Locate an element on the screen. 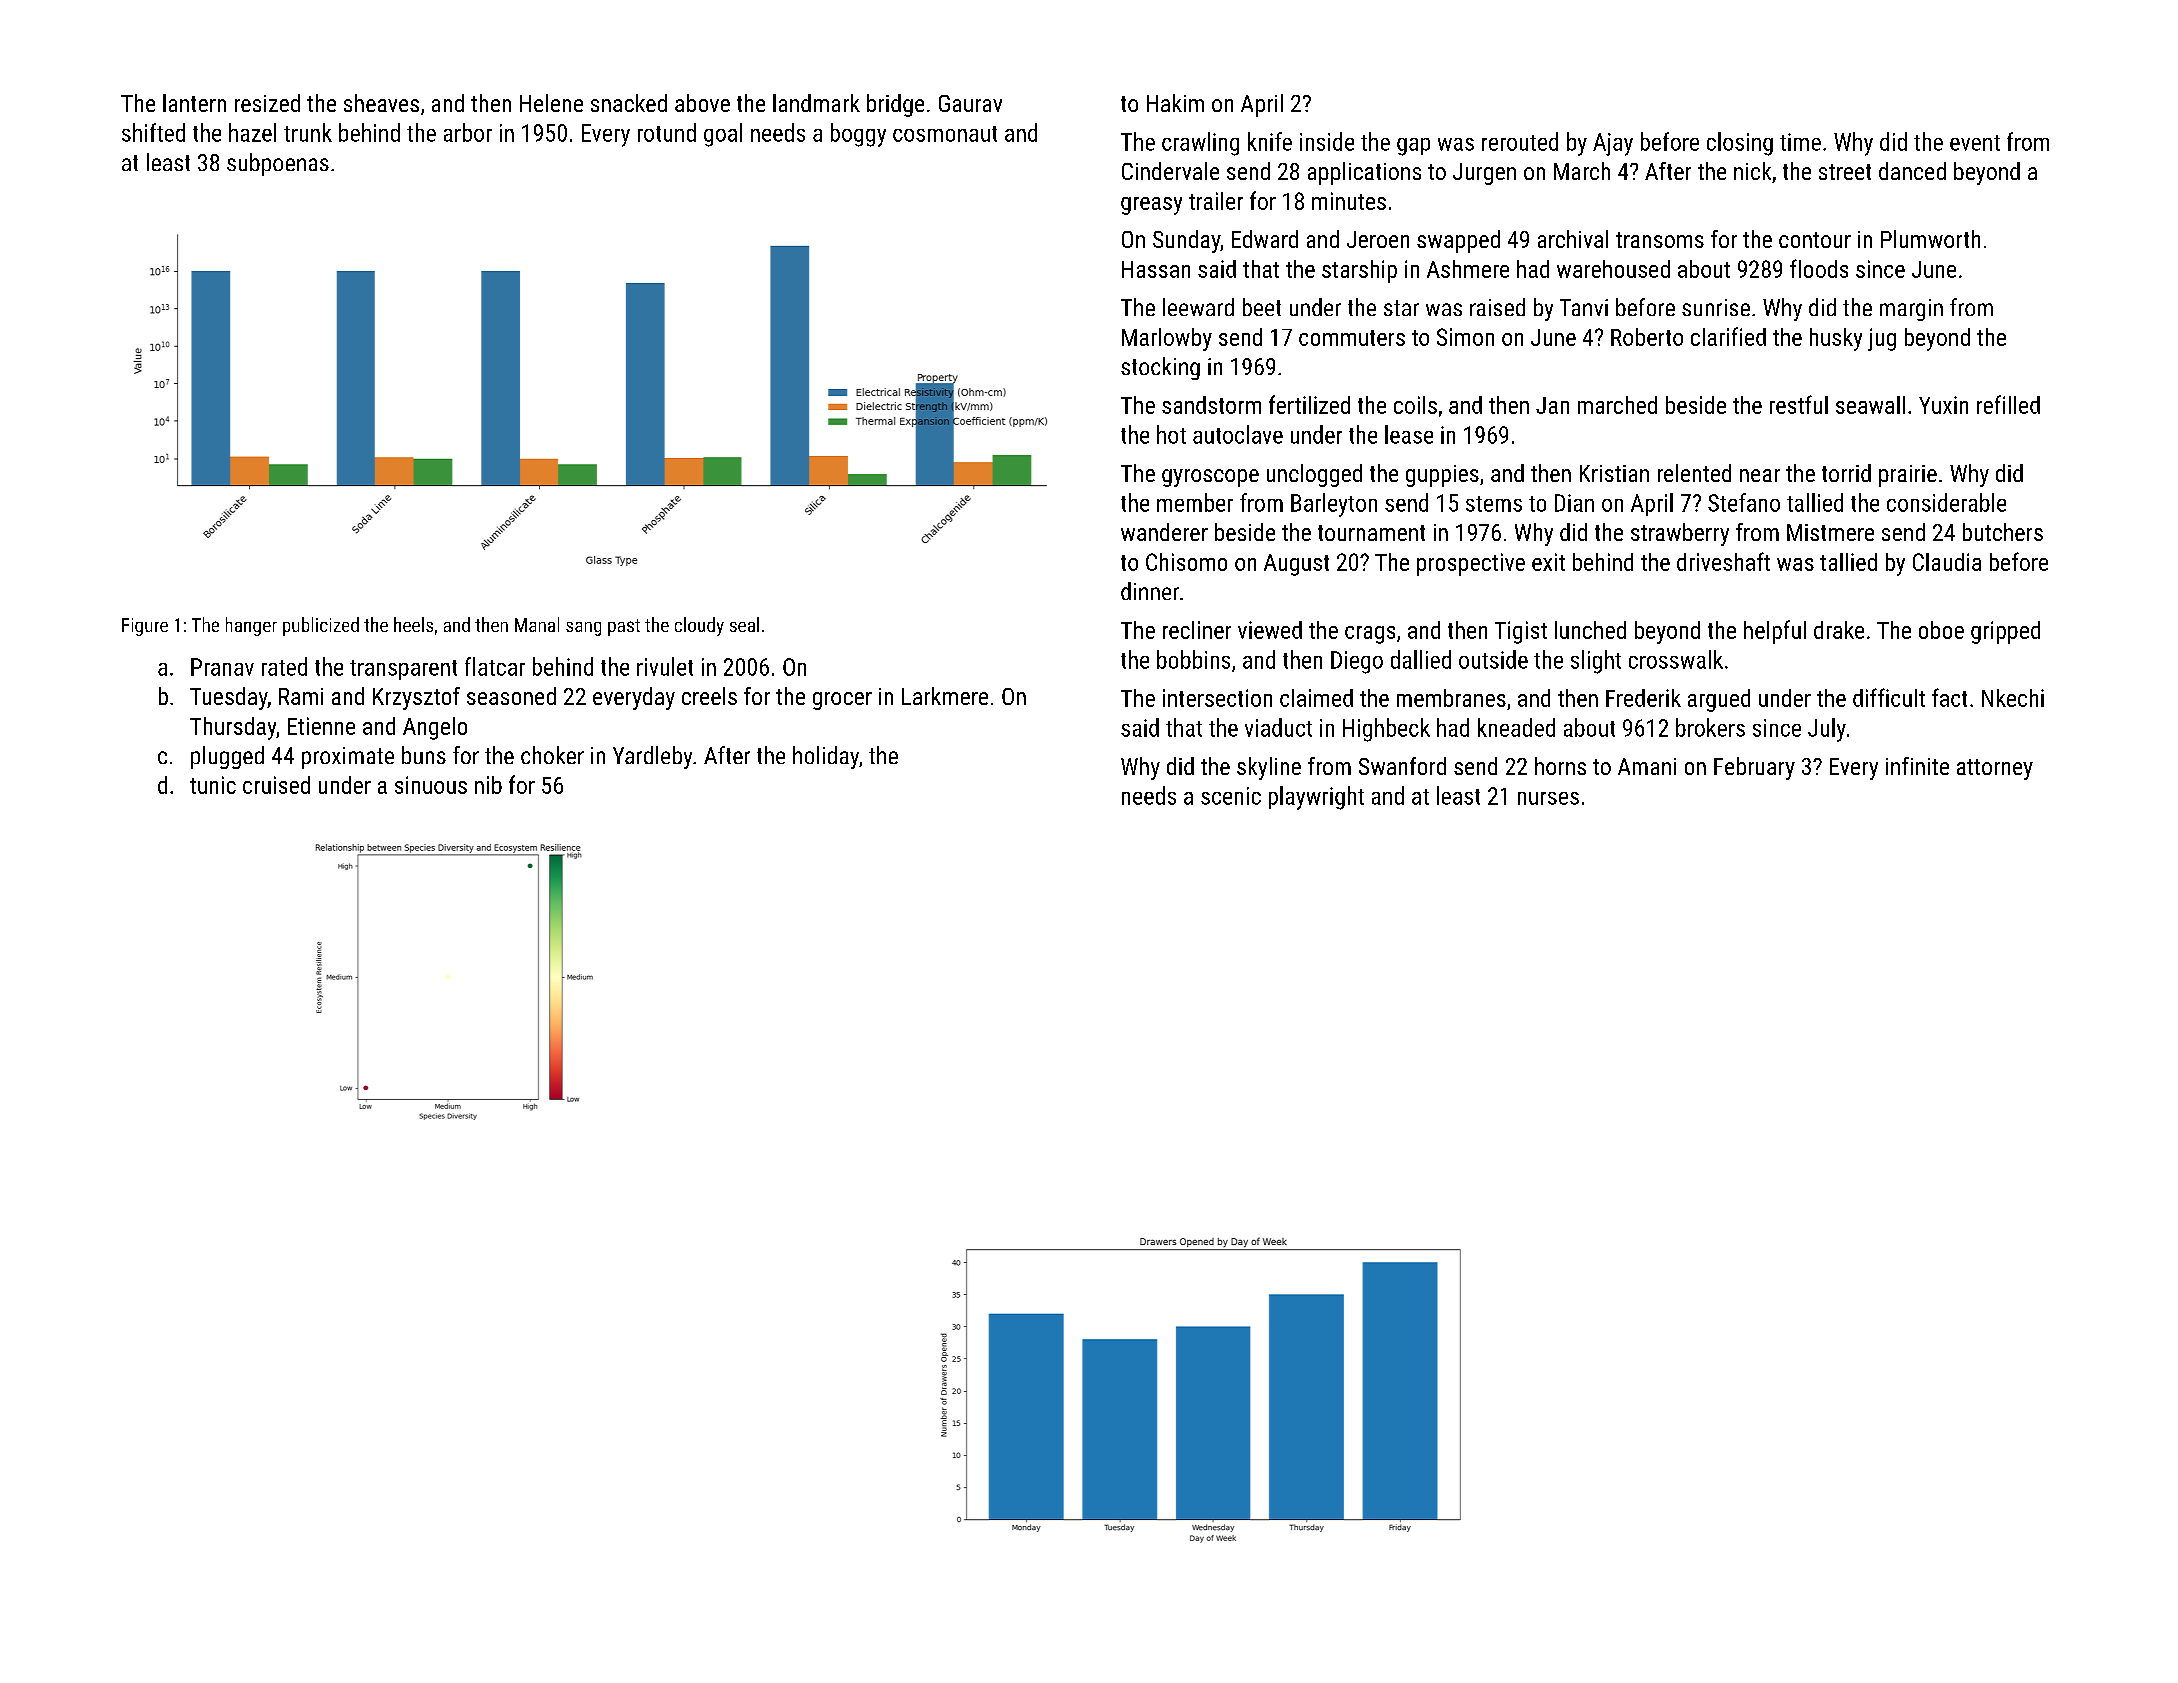  seal is located at coordinates (744, 624).
